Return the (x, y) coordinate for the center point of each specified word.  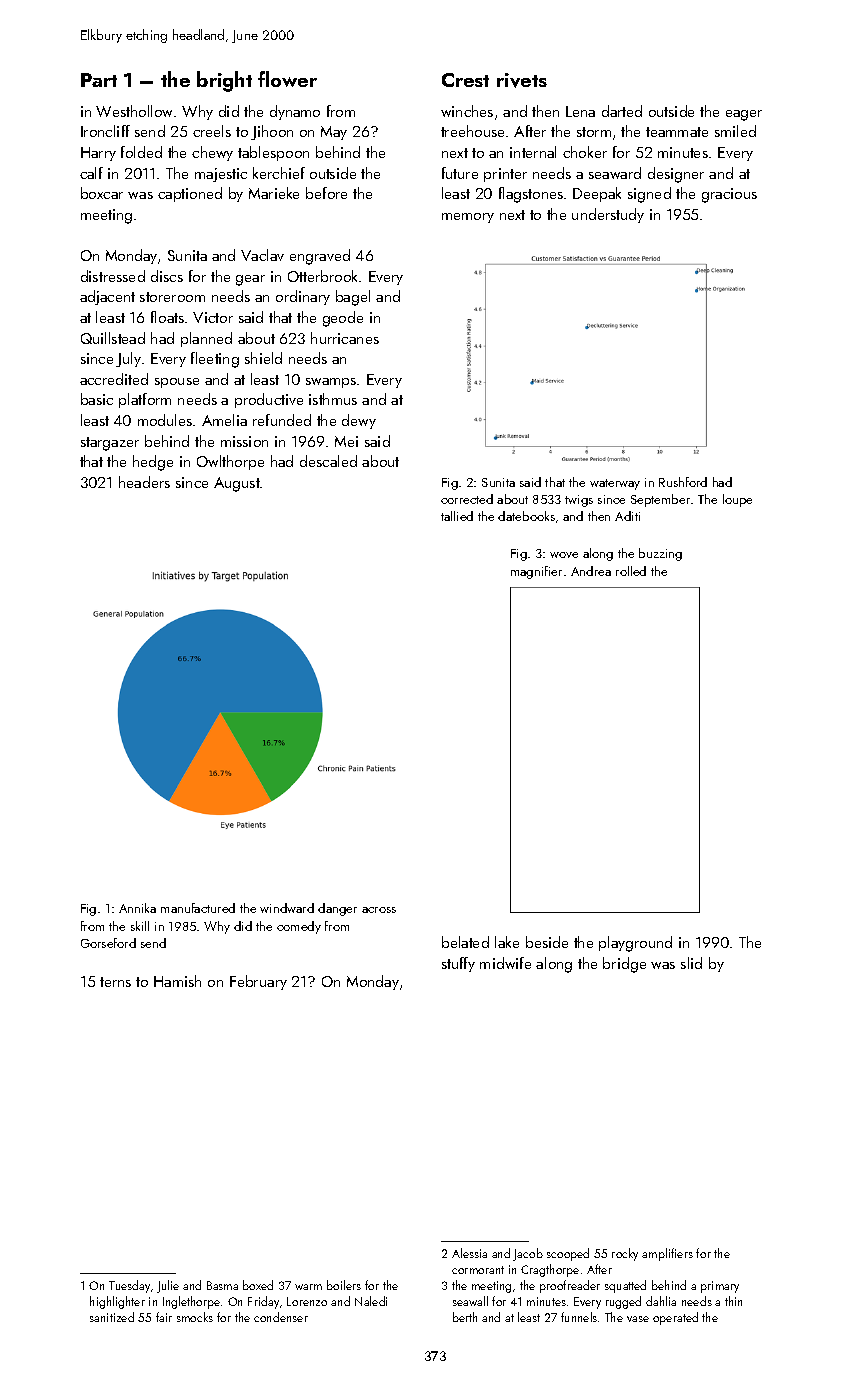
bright (224, 81)
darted (622, 111)
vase (638, 1319)
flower (287, 79)
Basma (222, 1285)
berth (465, 1317)
